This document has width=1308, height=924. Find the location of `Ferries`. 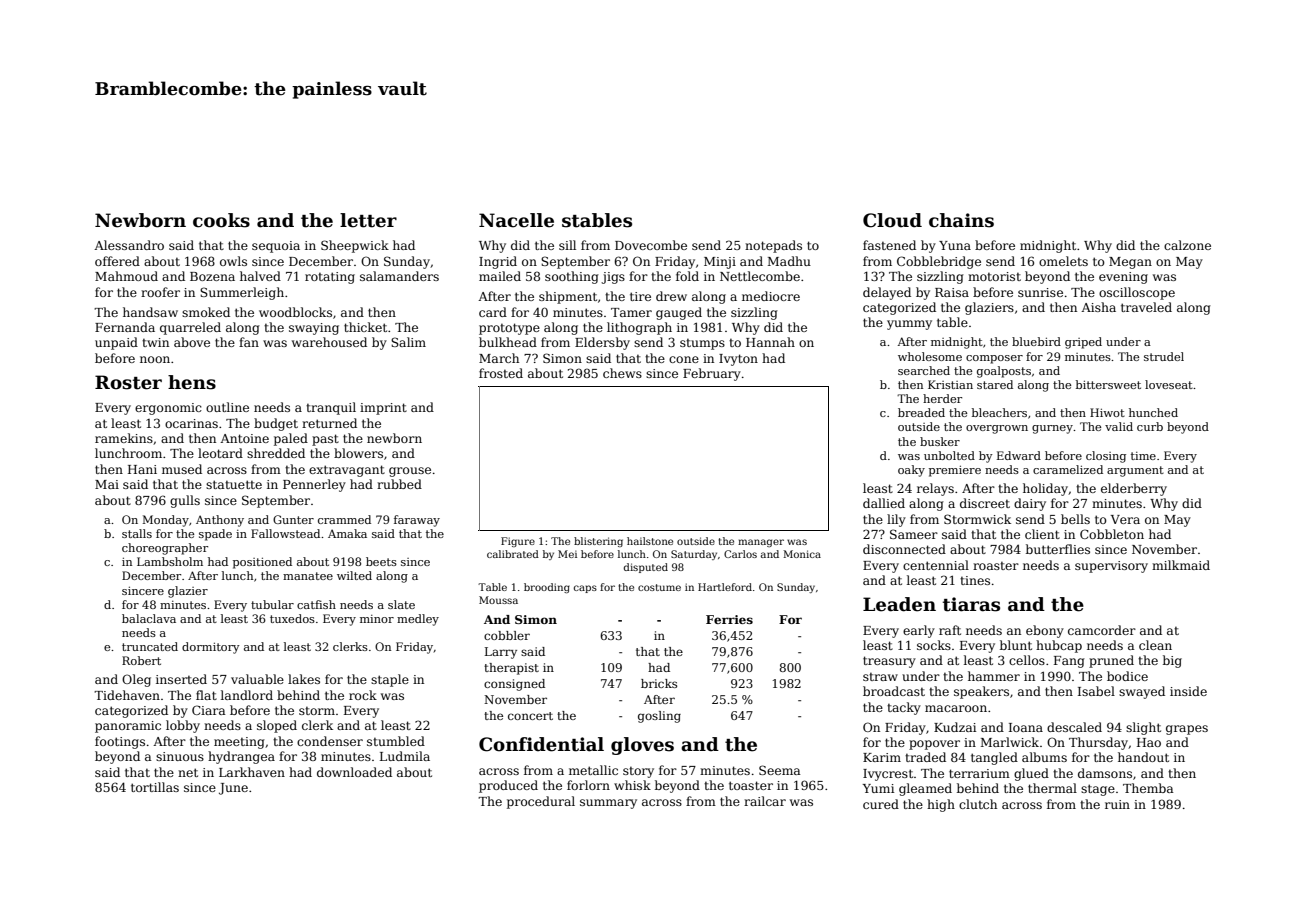

Ferries is located at coordinates (729, 619).
